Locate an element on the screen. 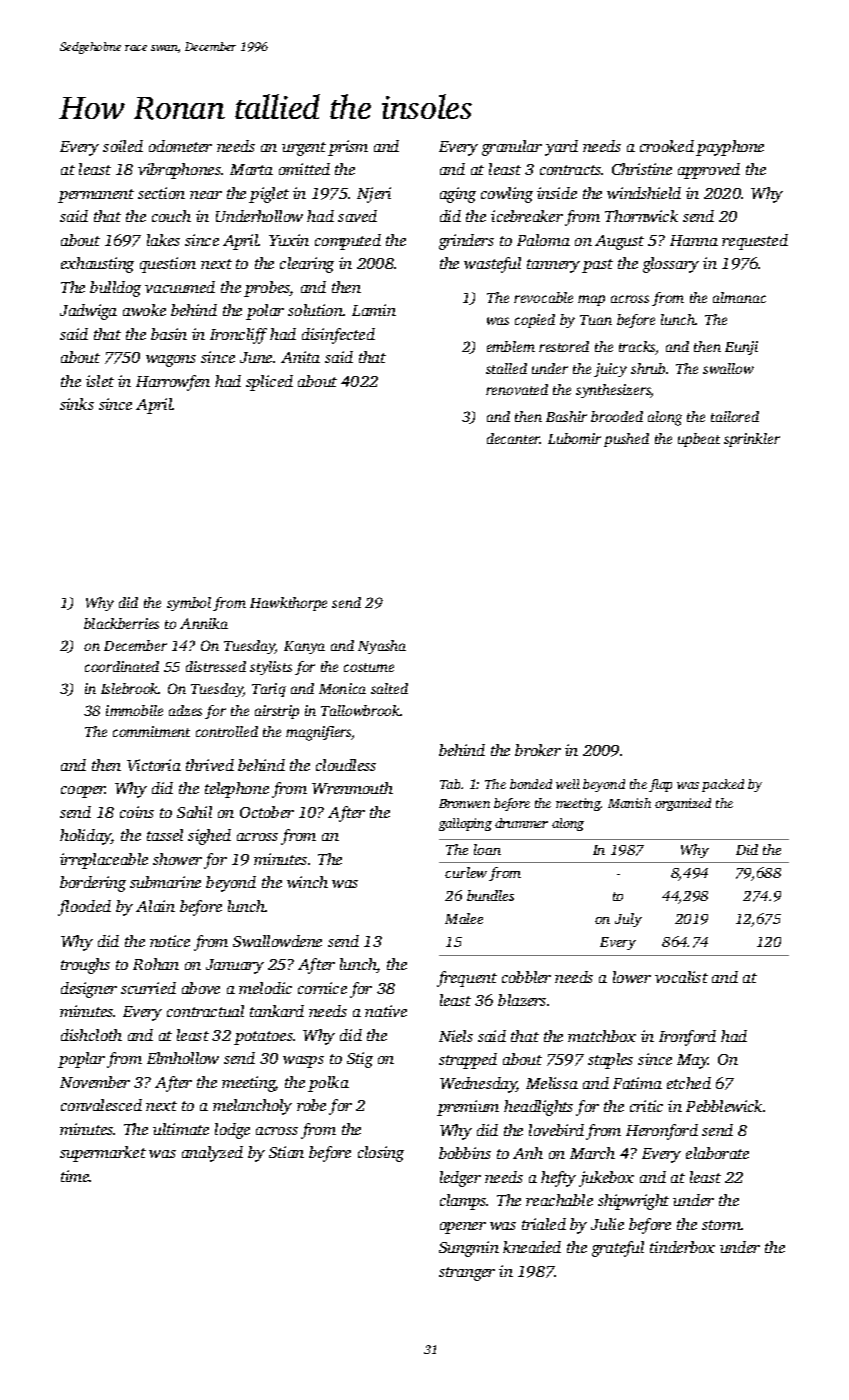  Manish is located at coordinates (629, 803).
